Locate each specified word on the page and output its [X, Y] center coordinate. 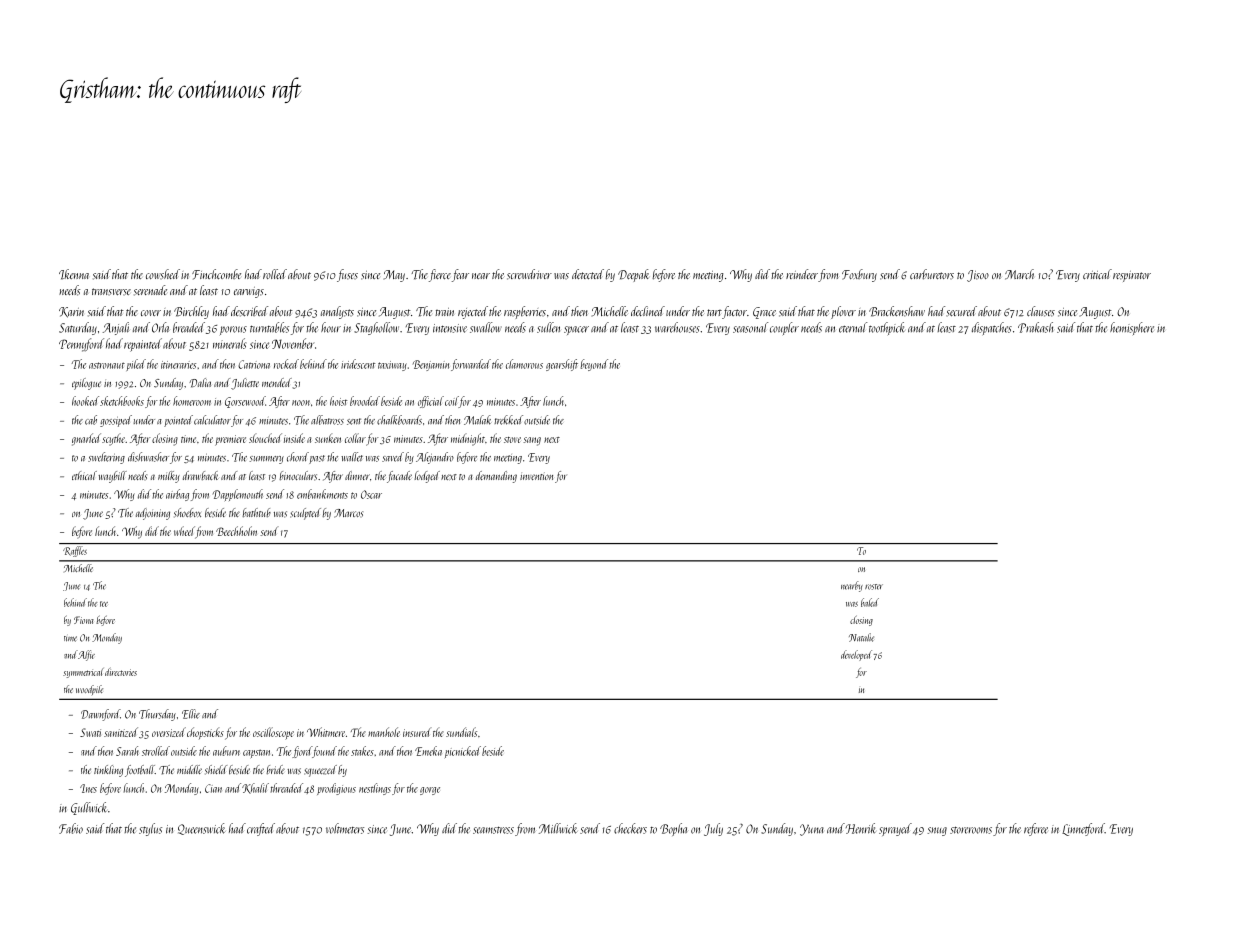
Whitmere [326, 732]
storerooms [971, 830]
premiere [230, 440]
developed [856, 655]
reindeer [802, 274]
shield [216, 770]
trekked [508, 420]
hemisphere [1132, 328]
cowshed [163, 274]
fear [460, 275]
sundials [461, 732]
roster [874, 587]
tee [104, 604]
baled [870, 602]
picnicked [463, 752]
